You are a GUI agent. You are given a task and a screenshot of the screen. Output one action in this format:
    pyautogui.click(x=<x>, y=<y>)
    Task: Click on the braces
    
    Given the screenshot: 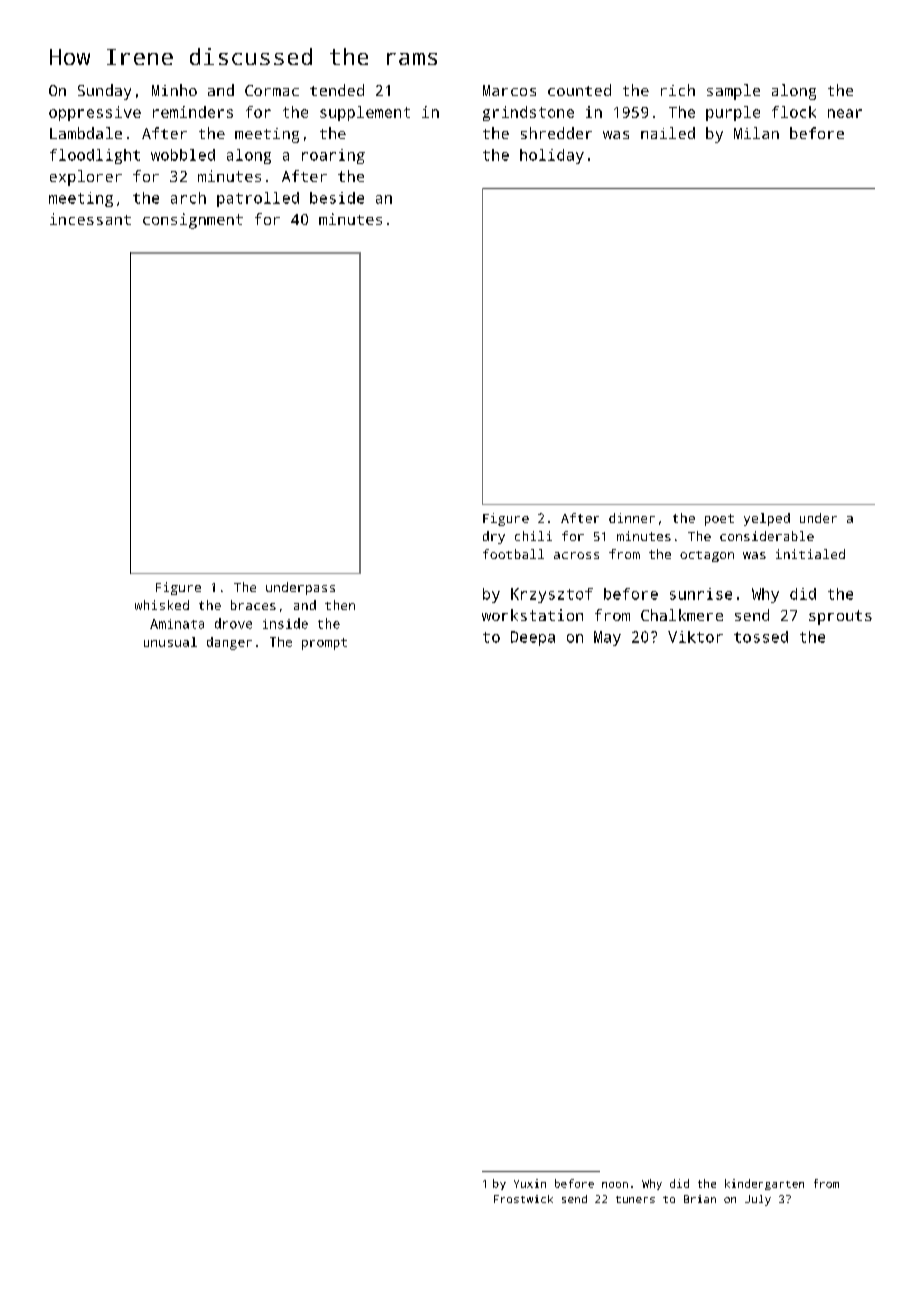 What is the action you would take?
    pyautogui.click(x=253, y=605)
